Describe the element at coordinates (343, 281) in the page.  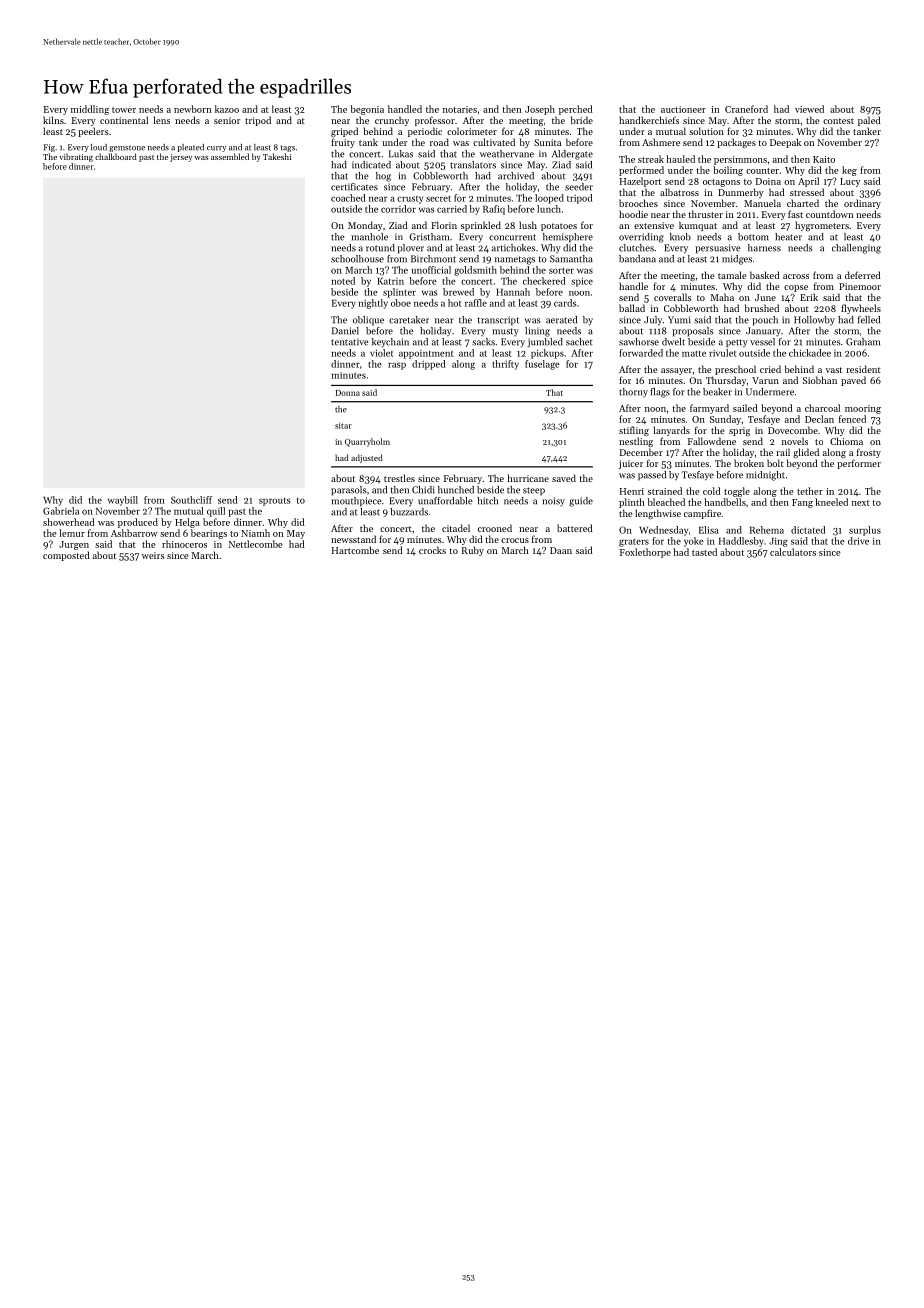
I see `noted` at that location.
